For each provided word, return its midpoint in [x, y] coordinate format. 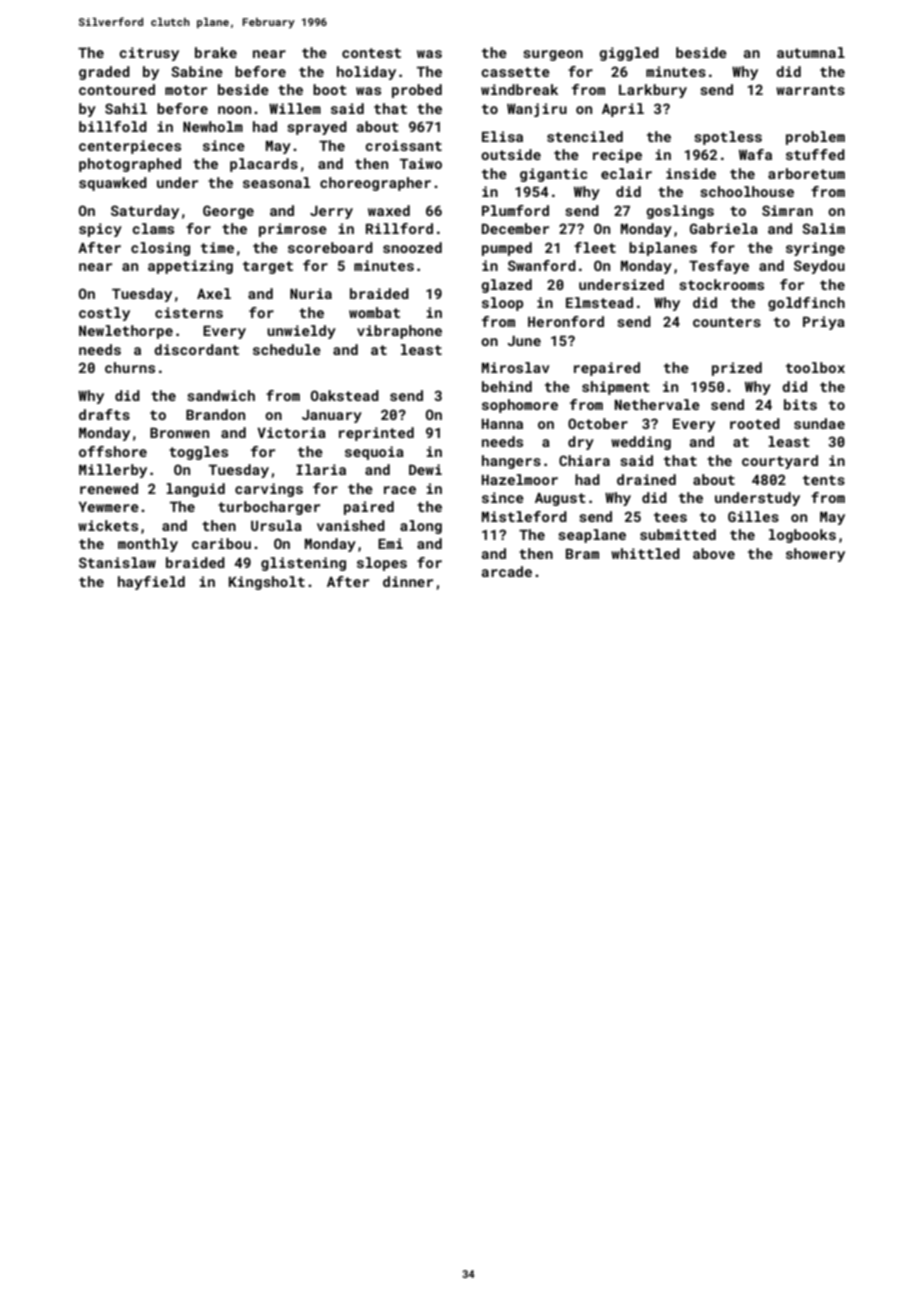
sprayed [317, 128]
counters [727, 322]
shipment [616, 388]
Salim [823, 228]
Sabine [197, 71]
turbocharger [269, 508]
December [515, 228]
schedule [287, 349]
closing [160, 249]
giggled [629, 54]
